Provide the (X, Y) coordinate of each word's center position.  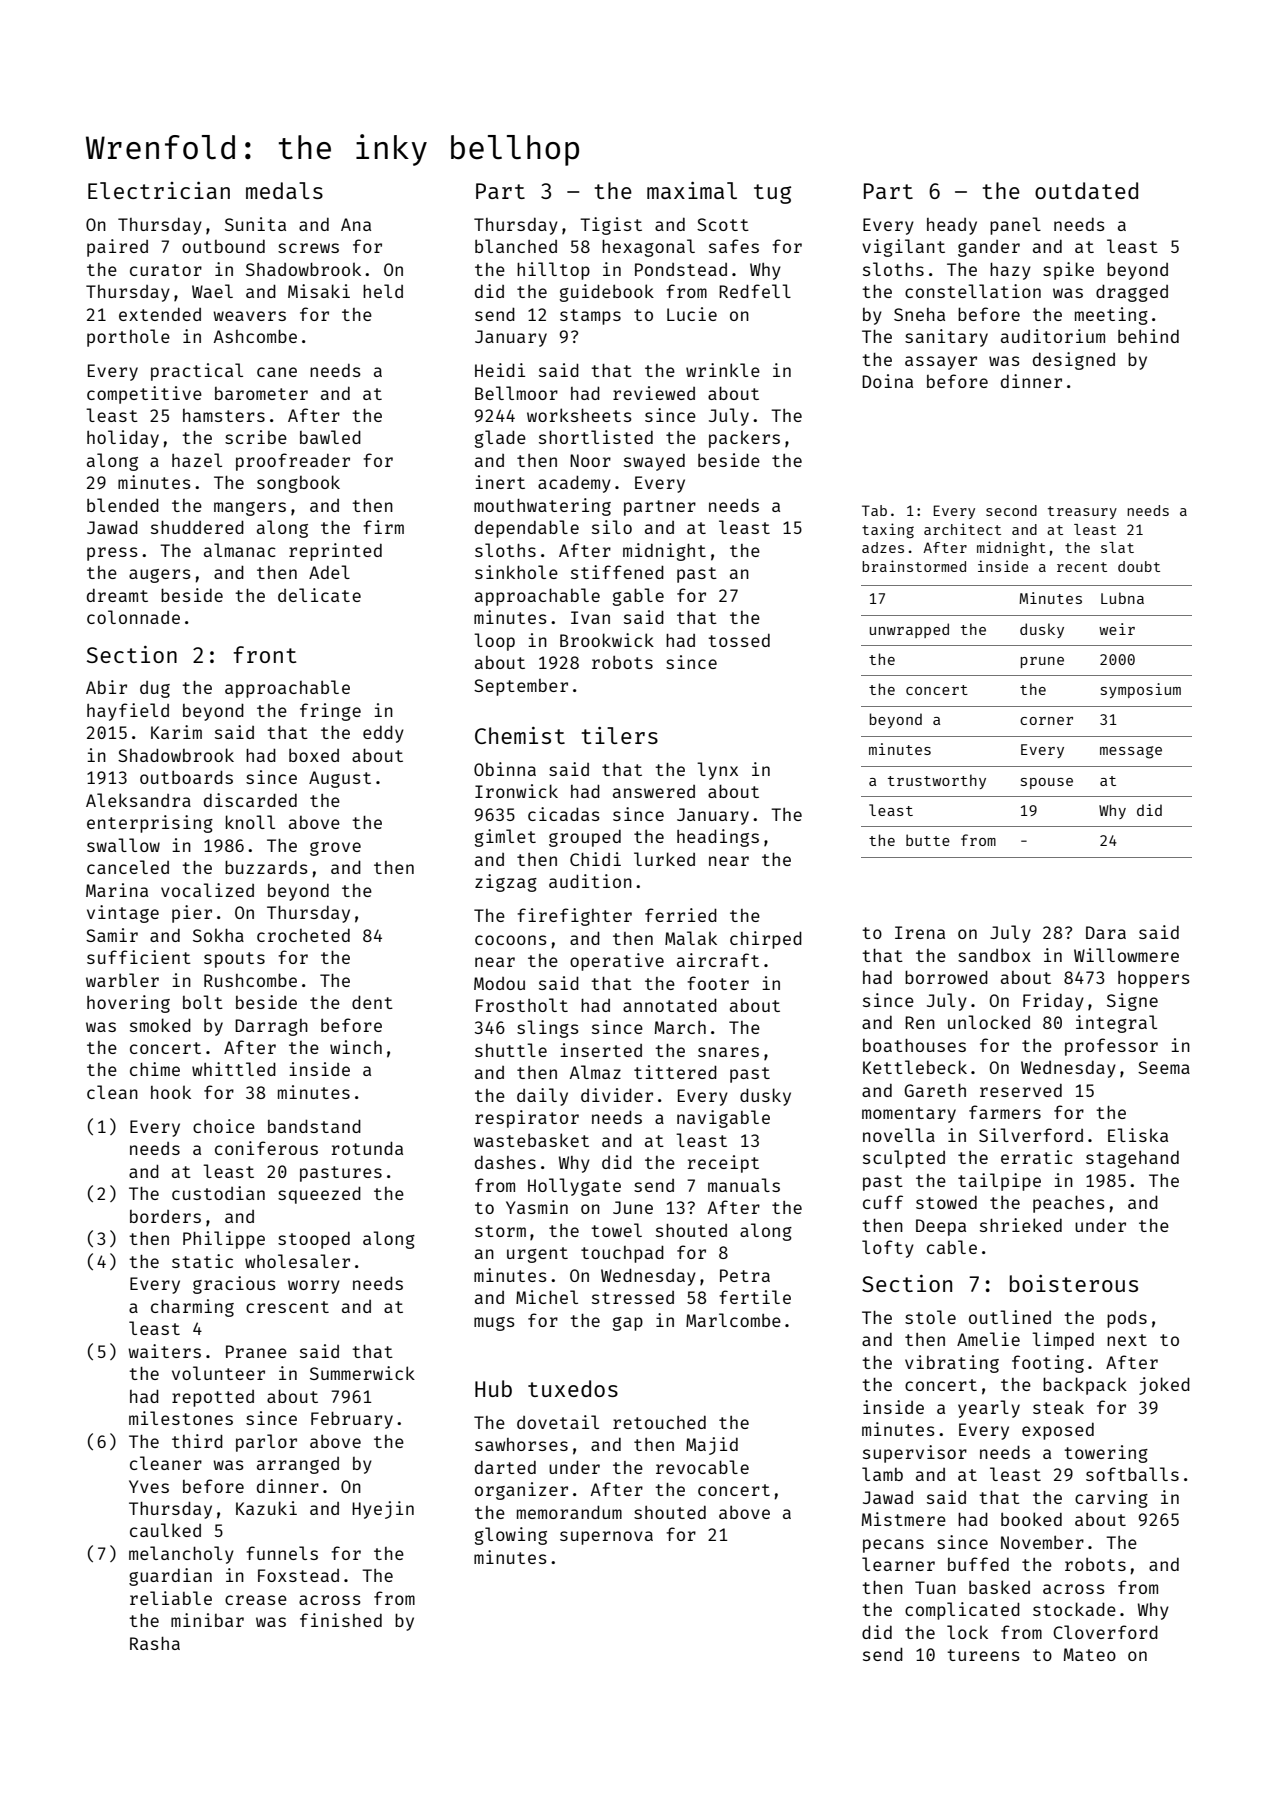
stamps (590, 317)
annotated (670, 1005)
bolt (203, 1002)
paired (117, 248)
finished (341, 1620)
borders (165, 1216)
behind (1148, 336)
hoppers (1154, 979)
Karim (176, 732)
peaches (1069, 1204)
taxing (888, 530)
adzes (883, 547)
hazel (197, 460)
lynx (717, 771)
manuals (744, 1185)
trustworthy (937, 781)
